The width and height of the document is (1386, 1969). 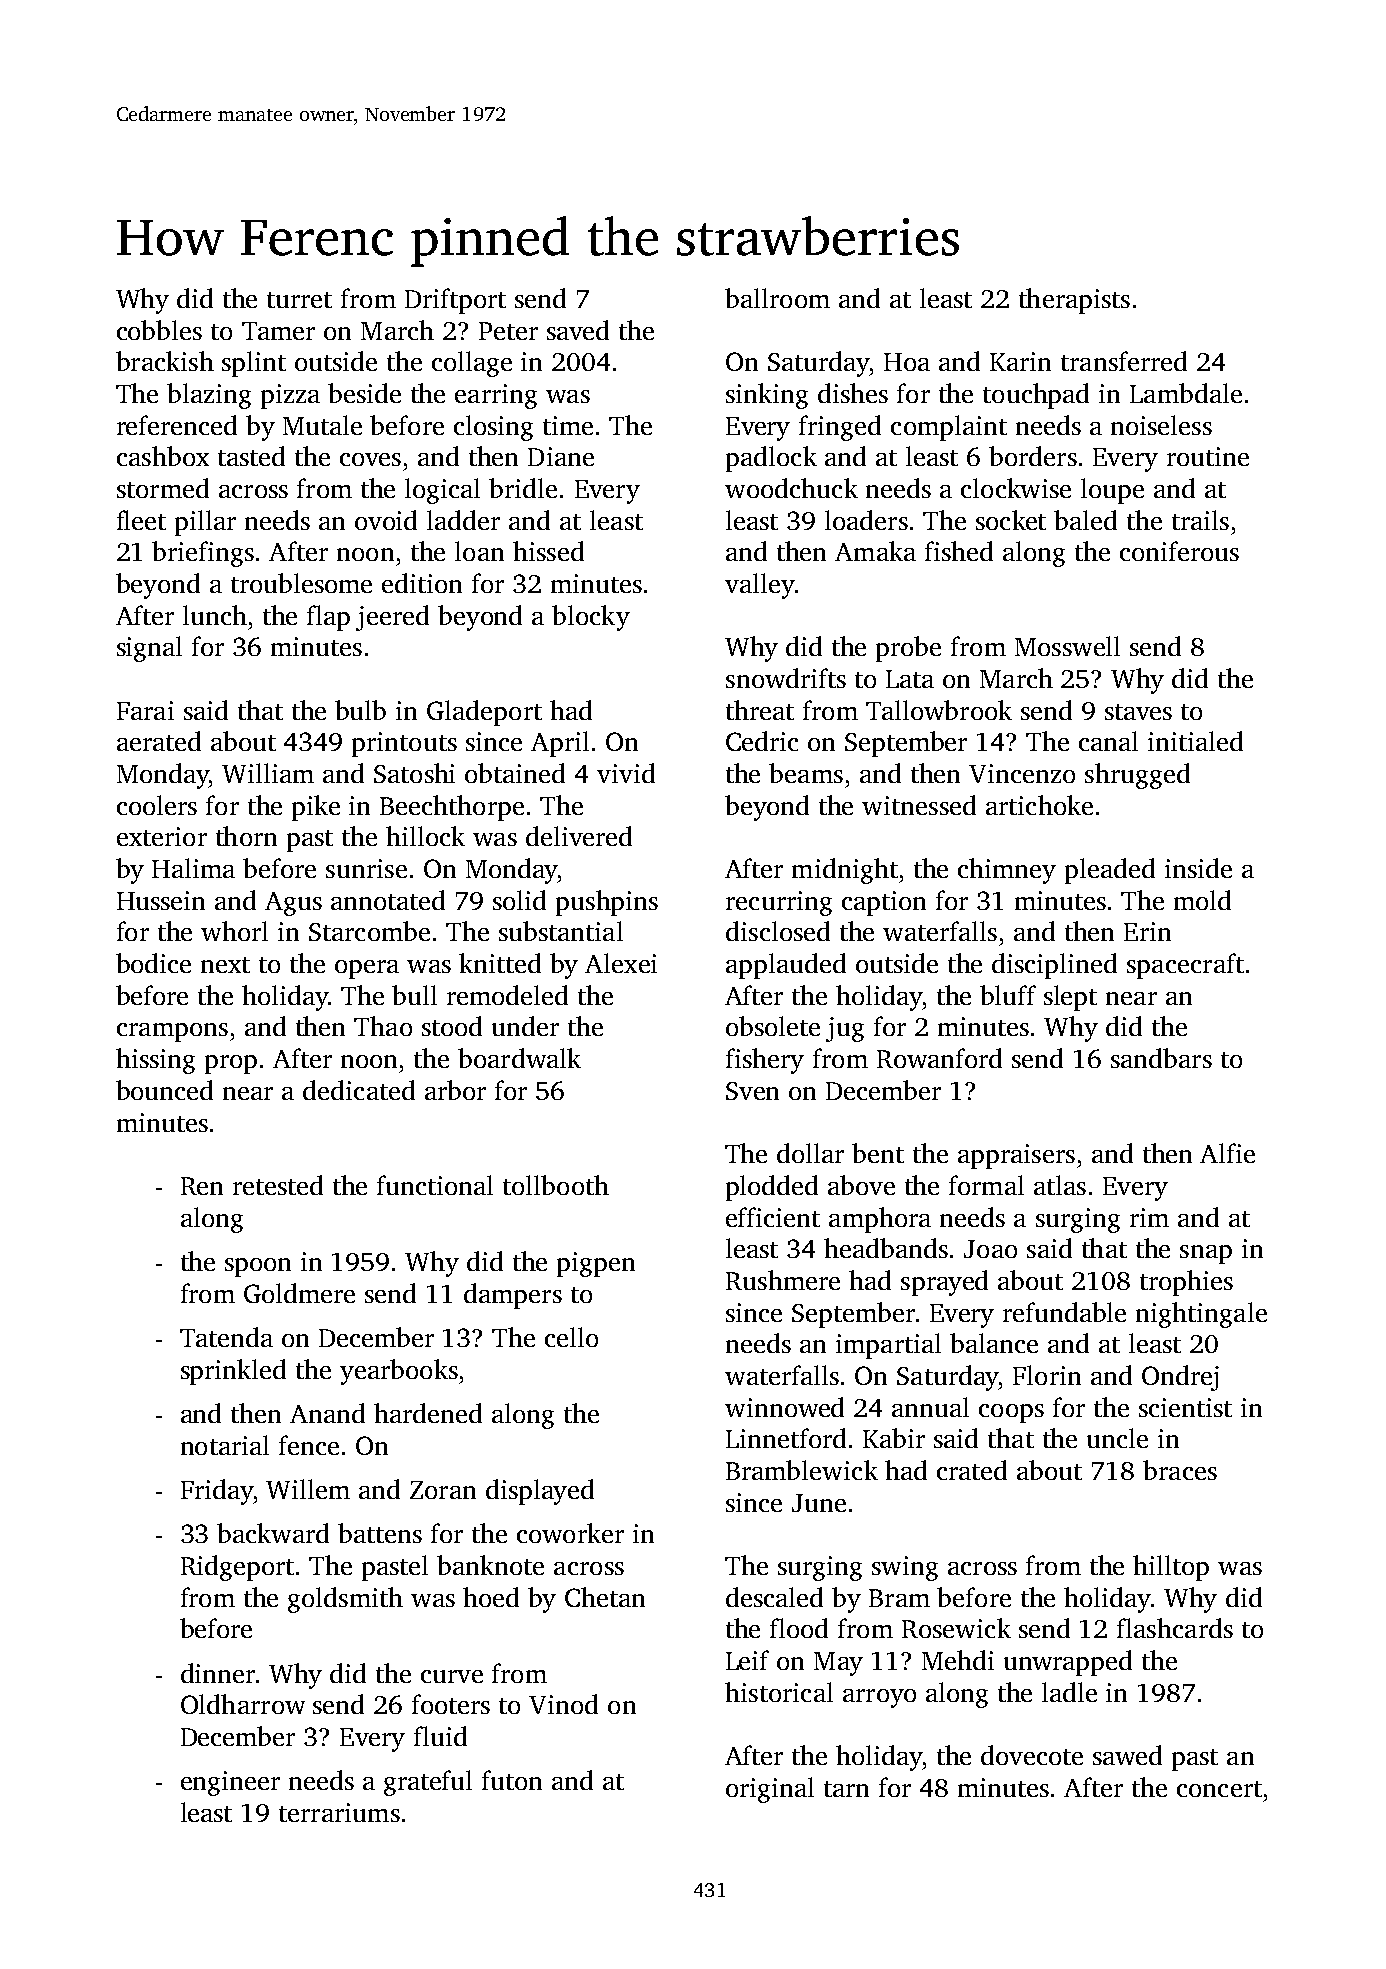 What do you see at coordinates (159, 330) in the document?
I see `cobbles` at bounding box center [159, 330].
